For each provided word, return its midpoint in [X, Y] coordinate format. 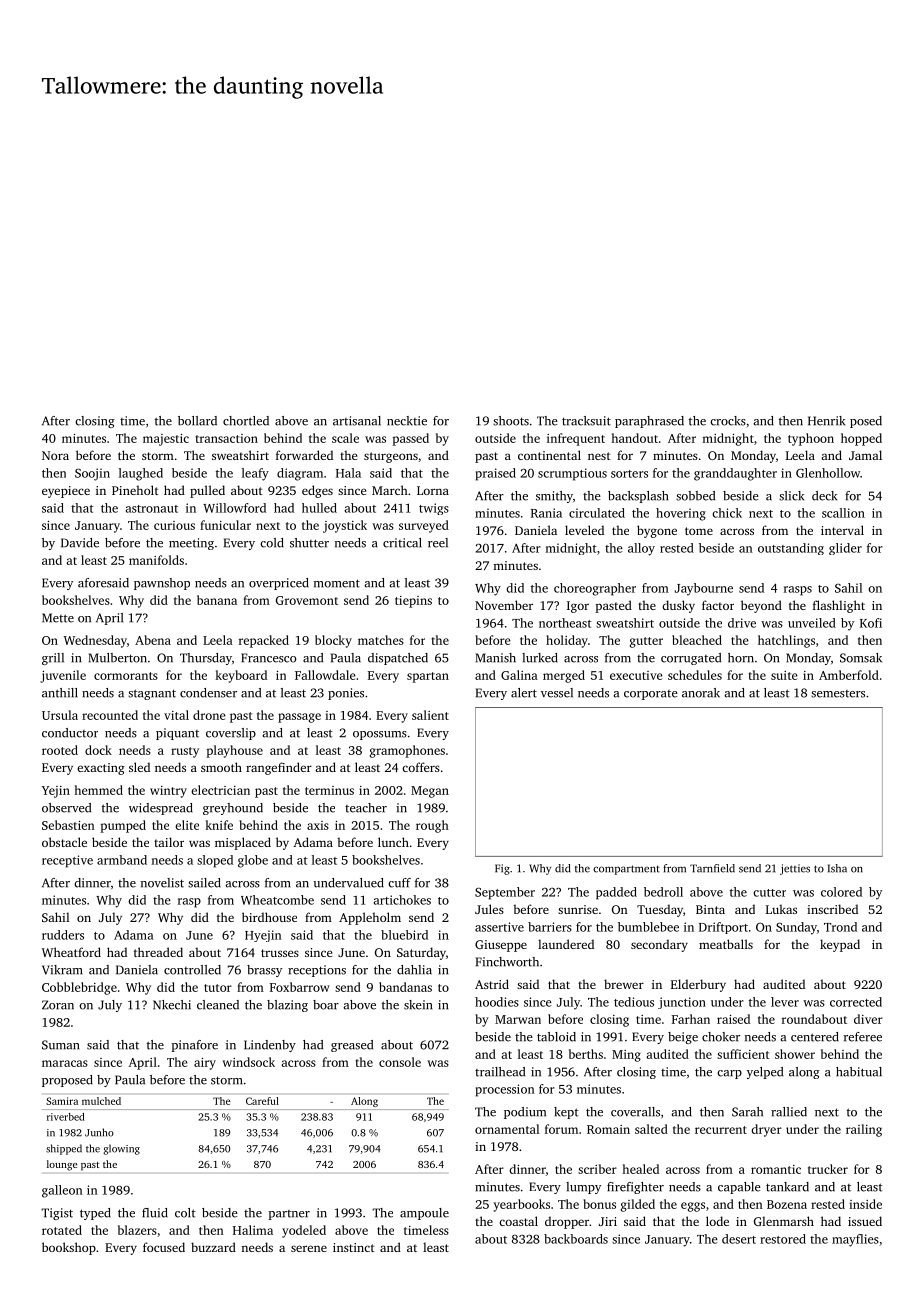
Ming [626, 1056]
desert [739, 1239]
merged [564, 676]
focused [164, 1247]
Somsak [861, 658]
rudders [63, 935]
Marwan [518, 1019]
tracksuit [586, 421]
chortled [246, 421]
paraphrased [649, 422]
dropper [567, 1222]
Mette [58, 618]
